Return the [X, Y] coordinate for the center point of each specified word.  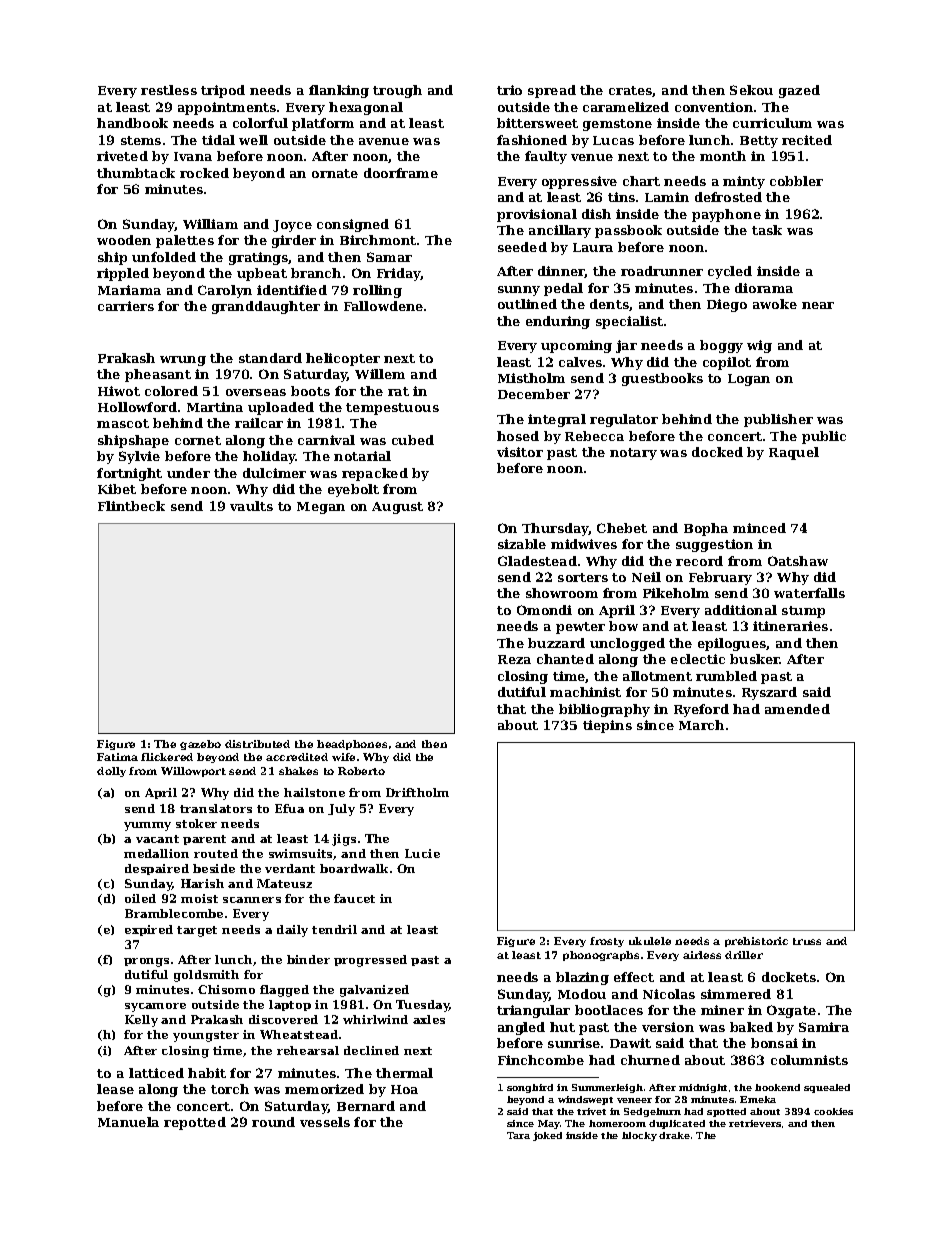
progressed [370, 961]
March [701, 725]
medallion [156, 853]
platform [323, 124]
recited [807, 140]
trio [509, 90]
